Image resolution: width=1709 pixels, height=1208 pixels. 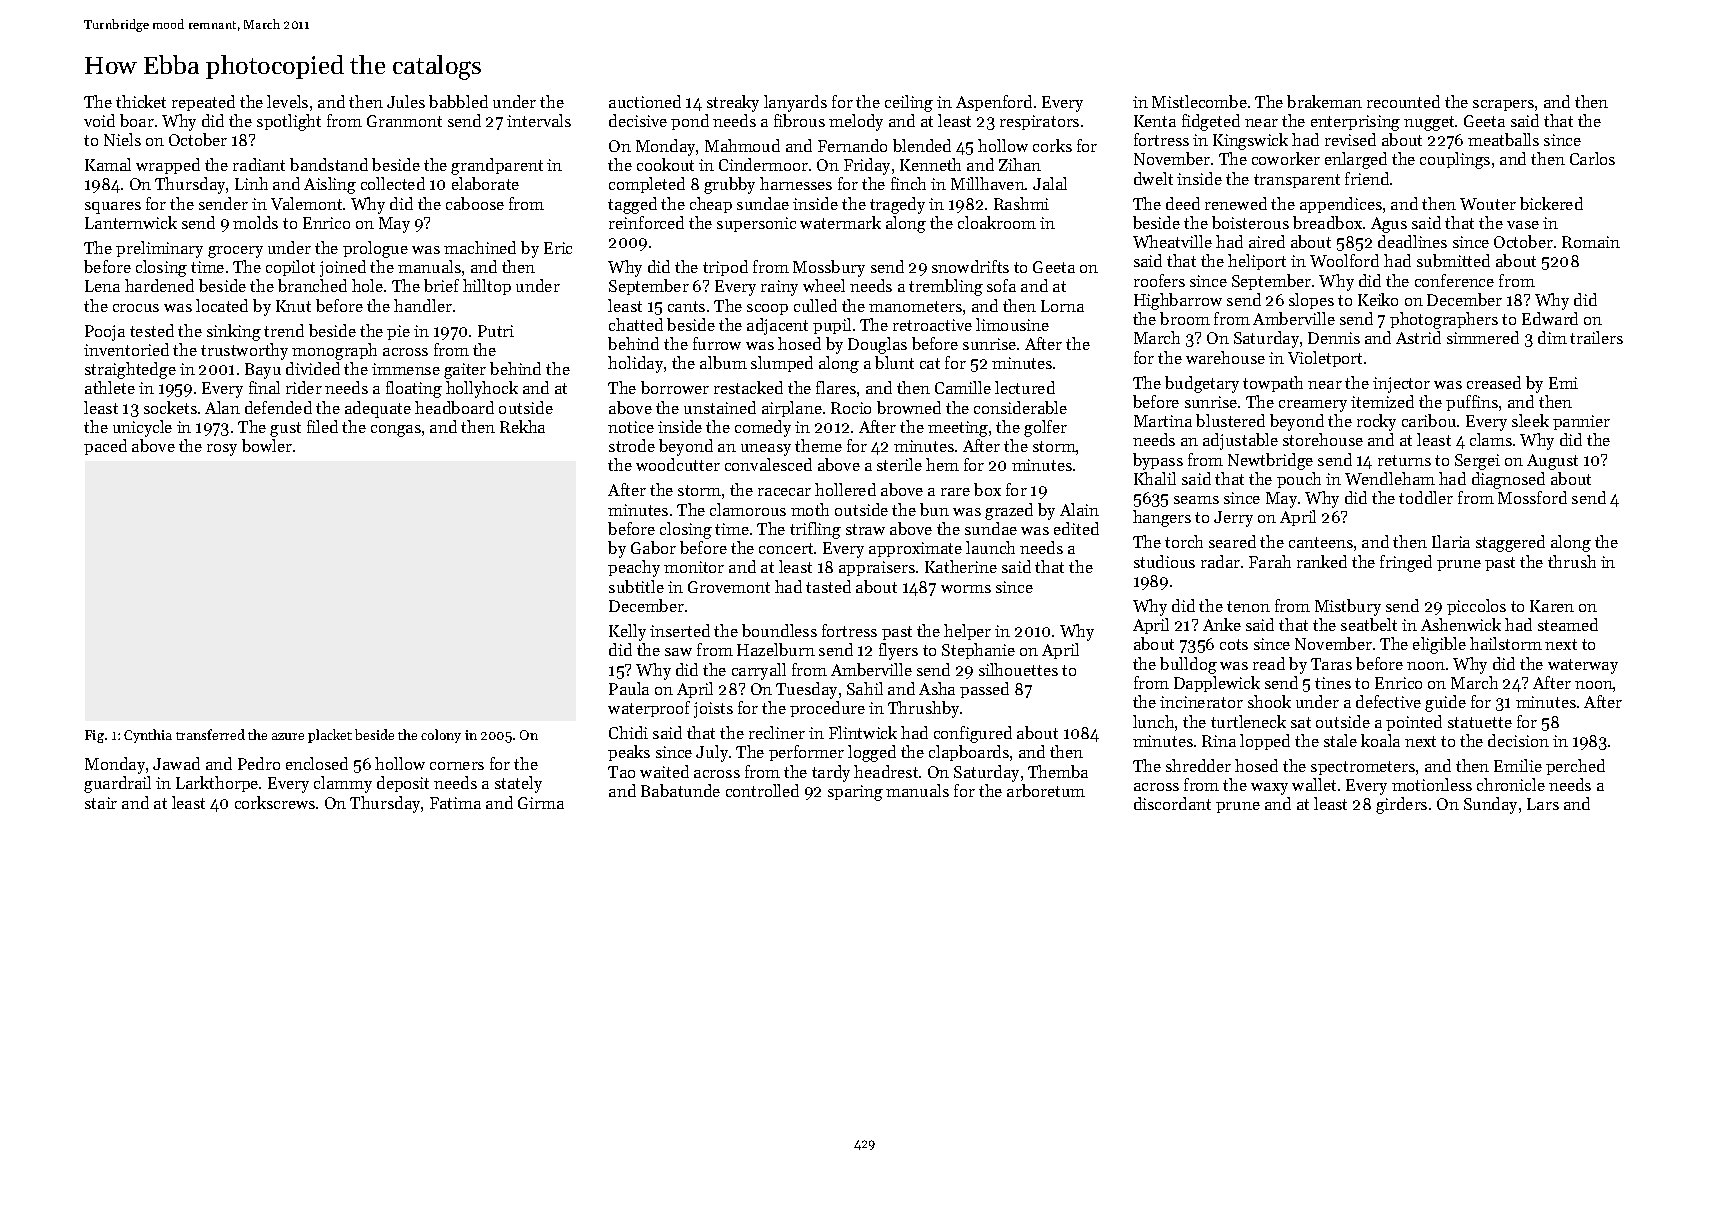 What do you see at coordinates (1267, 241) in the page?
I see `aired` at bounding box center [1267, 241].
